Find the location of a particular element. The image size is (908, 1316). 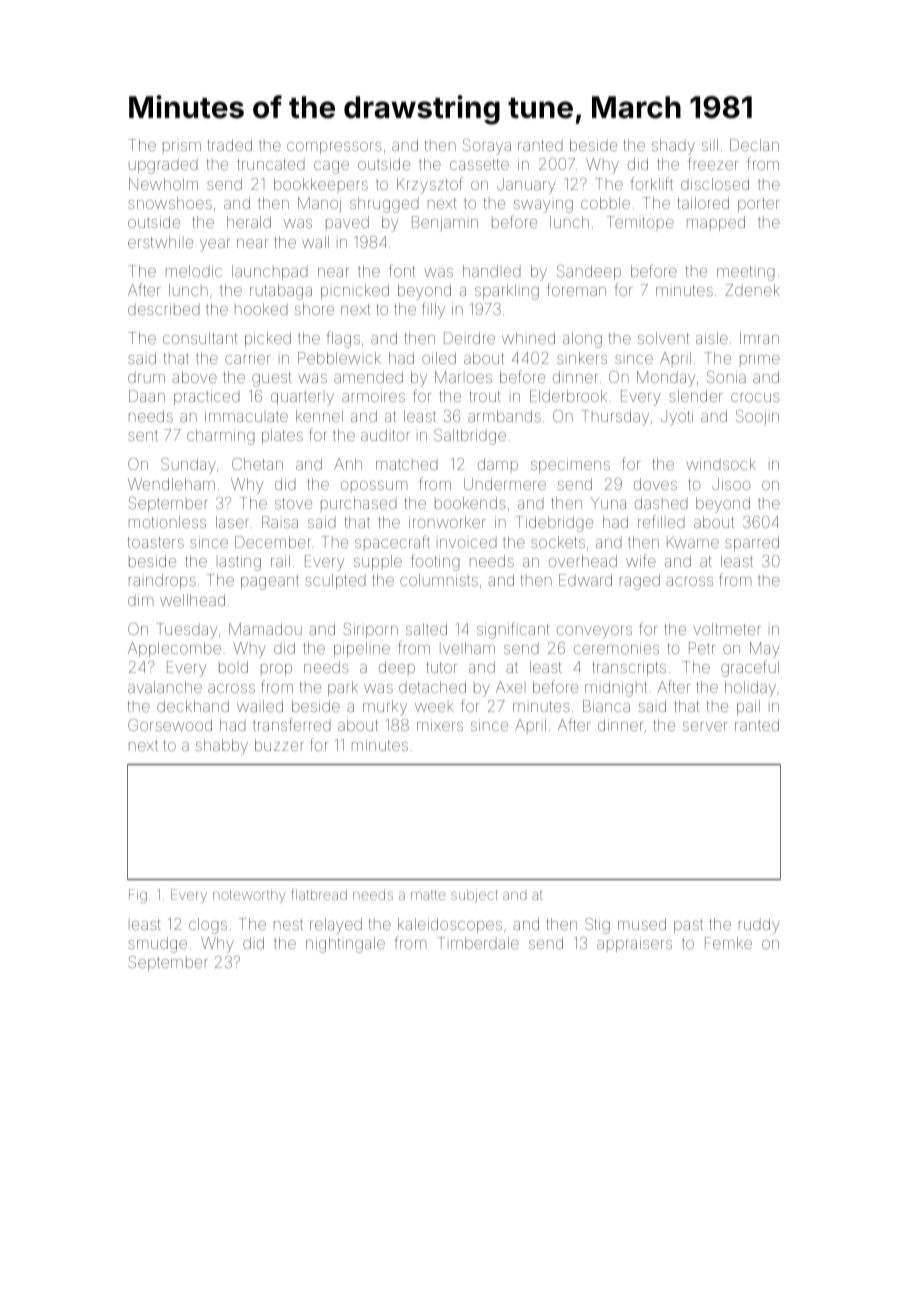

Stig is located at coordinates (597, 926).
